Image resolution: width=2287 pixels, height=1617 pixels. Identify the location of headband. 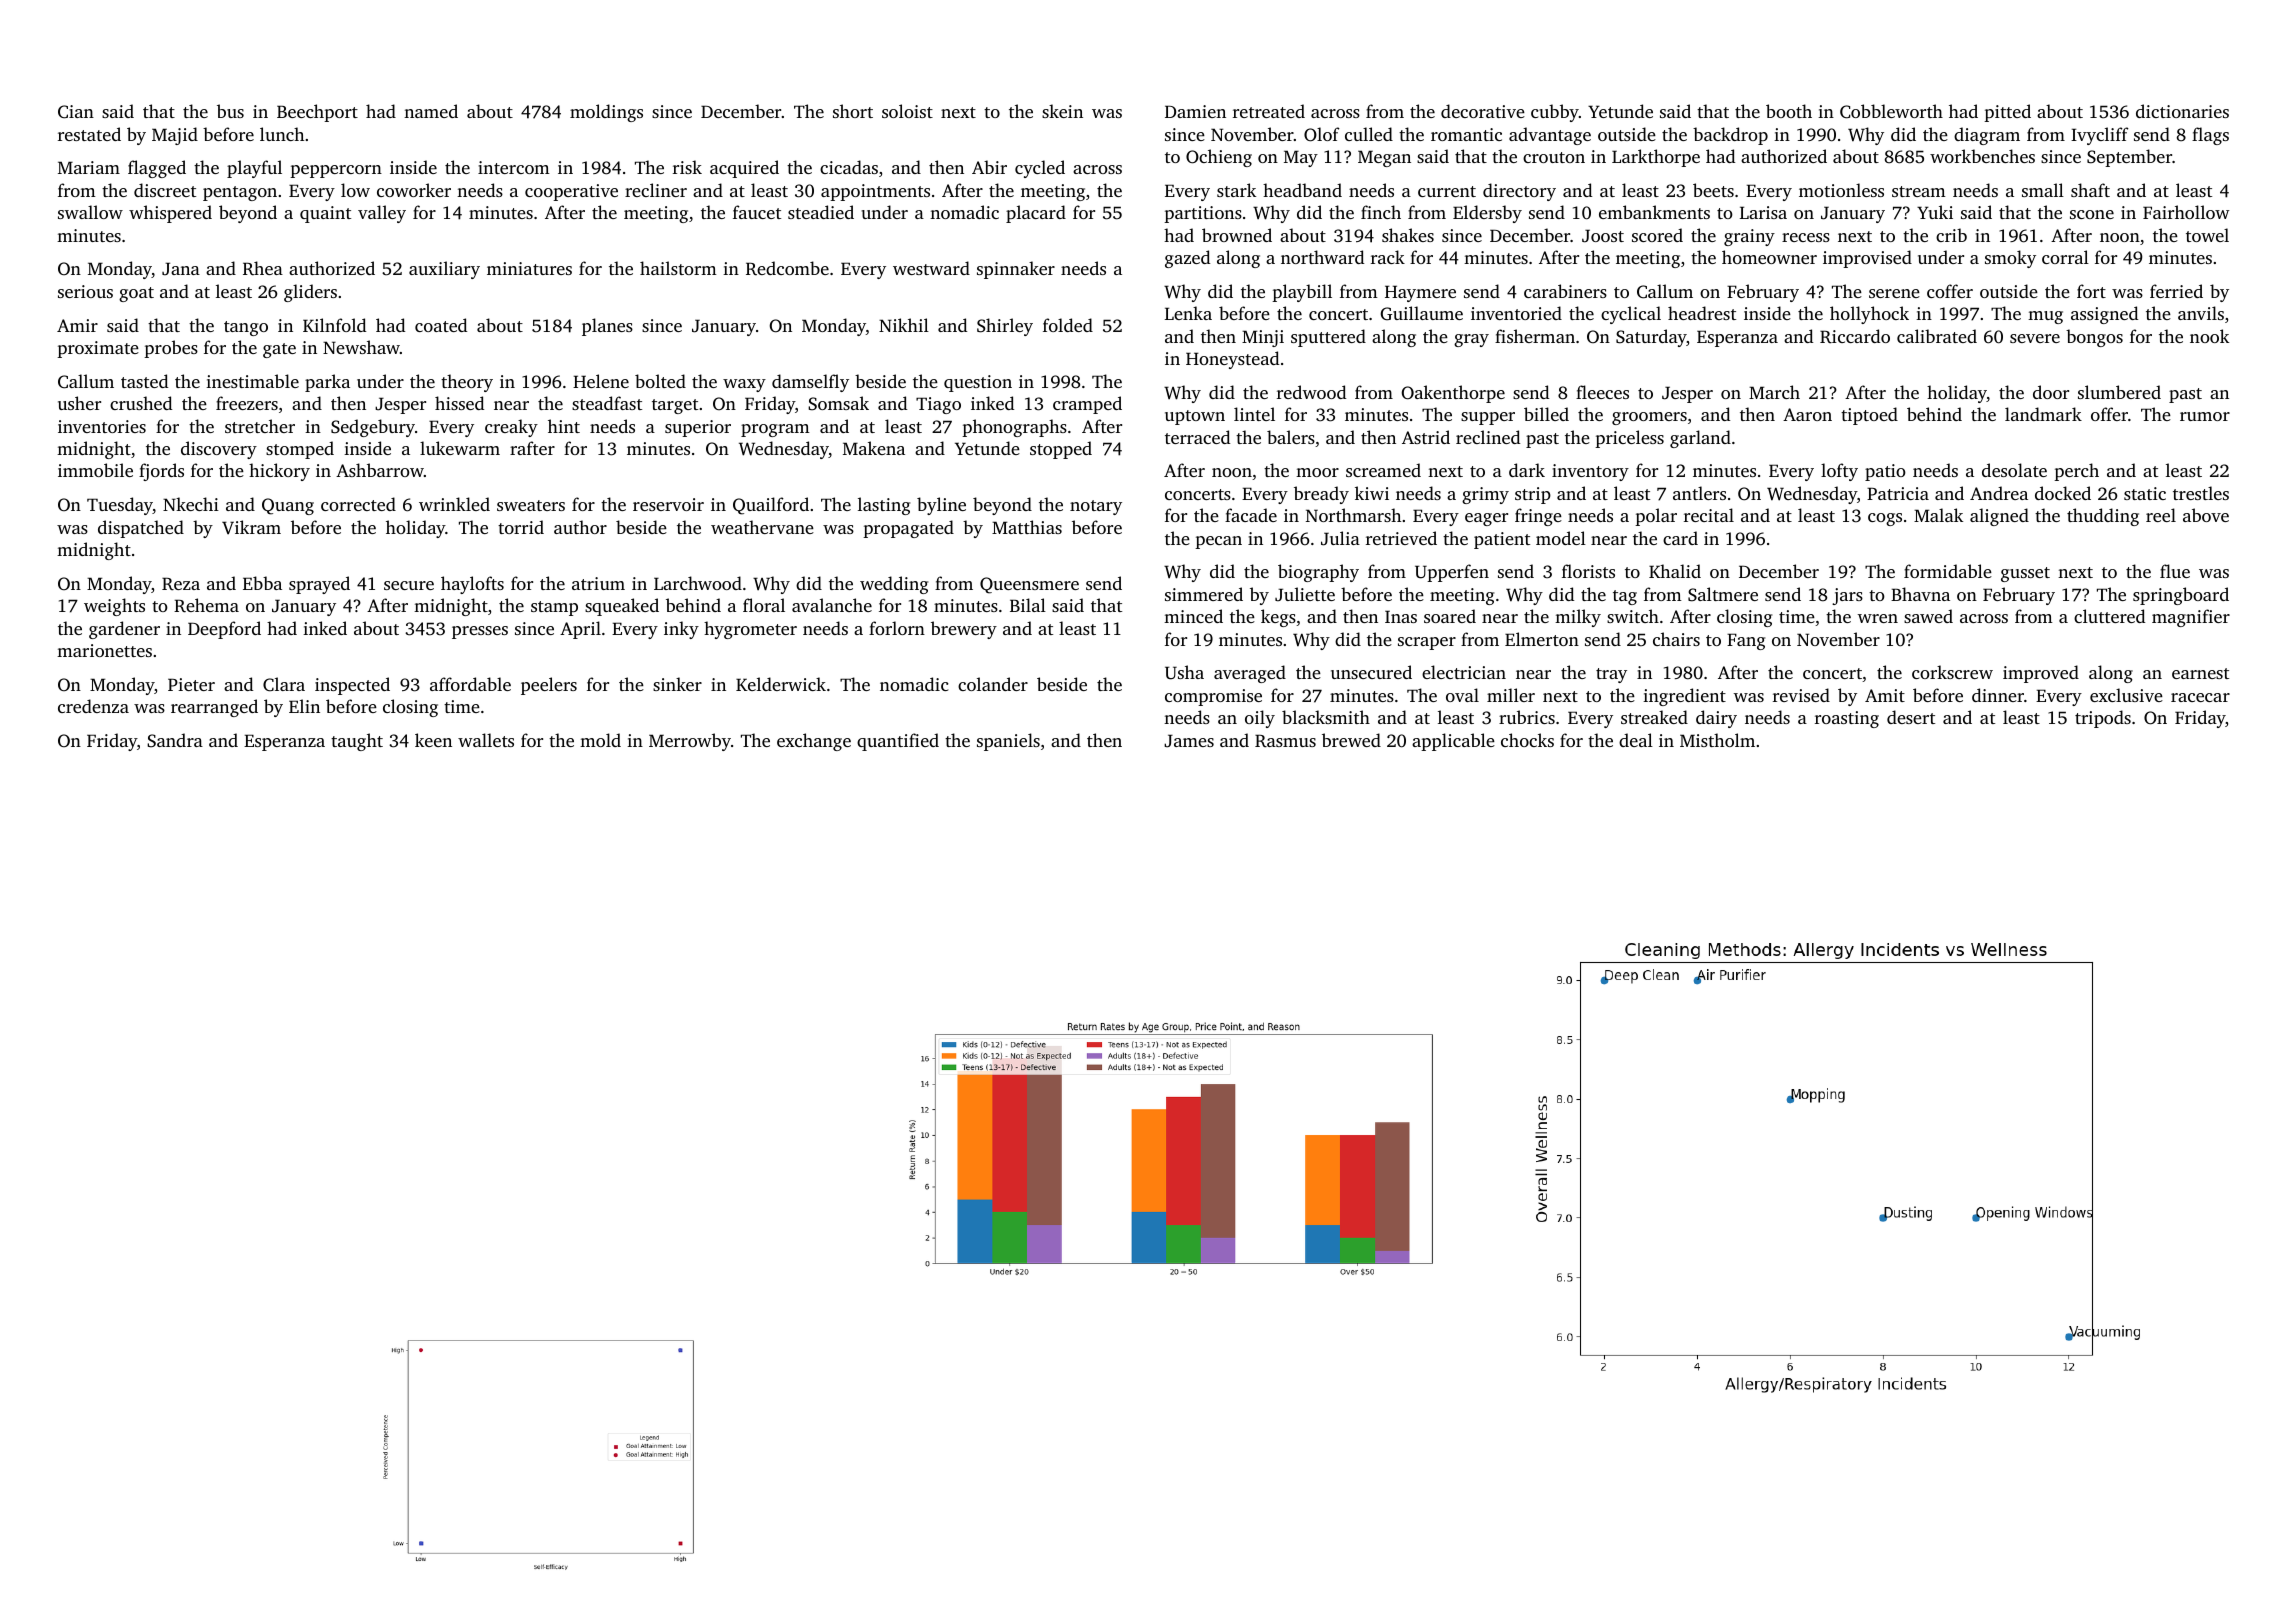
(1302, 190).
